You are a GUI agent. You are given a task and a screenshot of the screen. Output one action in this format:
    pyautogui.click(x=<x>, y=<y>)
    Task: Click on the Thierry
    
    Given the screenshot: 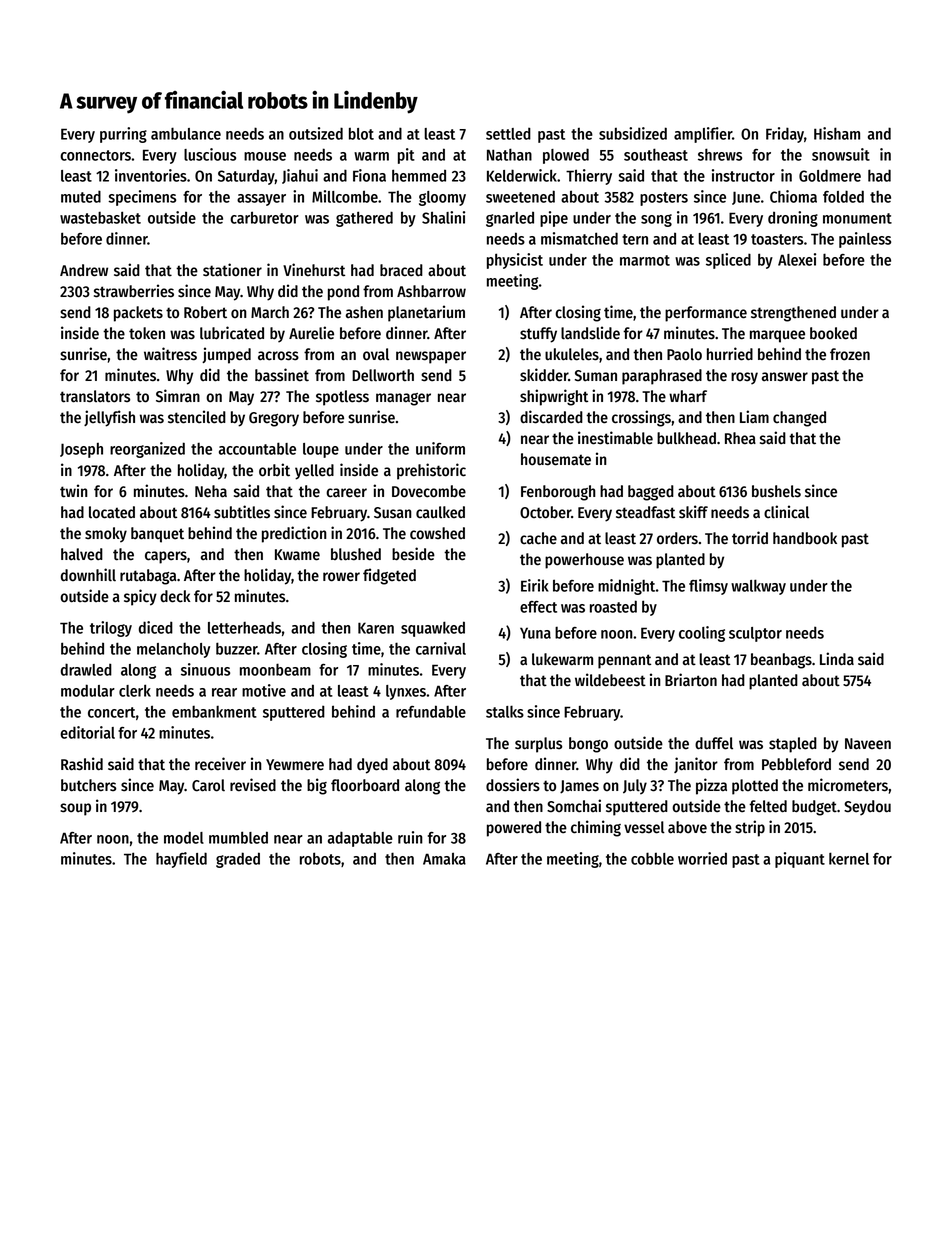 What is the action you would take?
    pyautogui.click(x=589, y=177)
